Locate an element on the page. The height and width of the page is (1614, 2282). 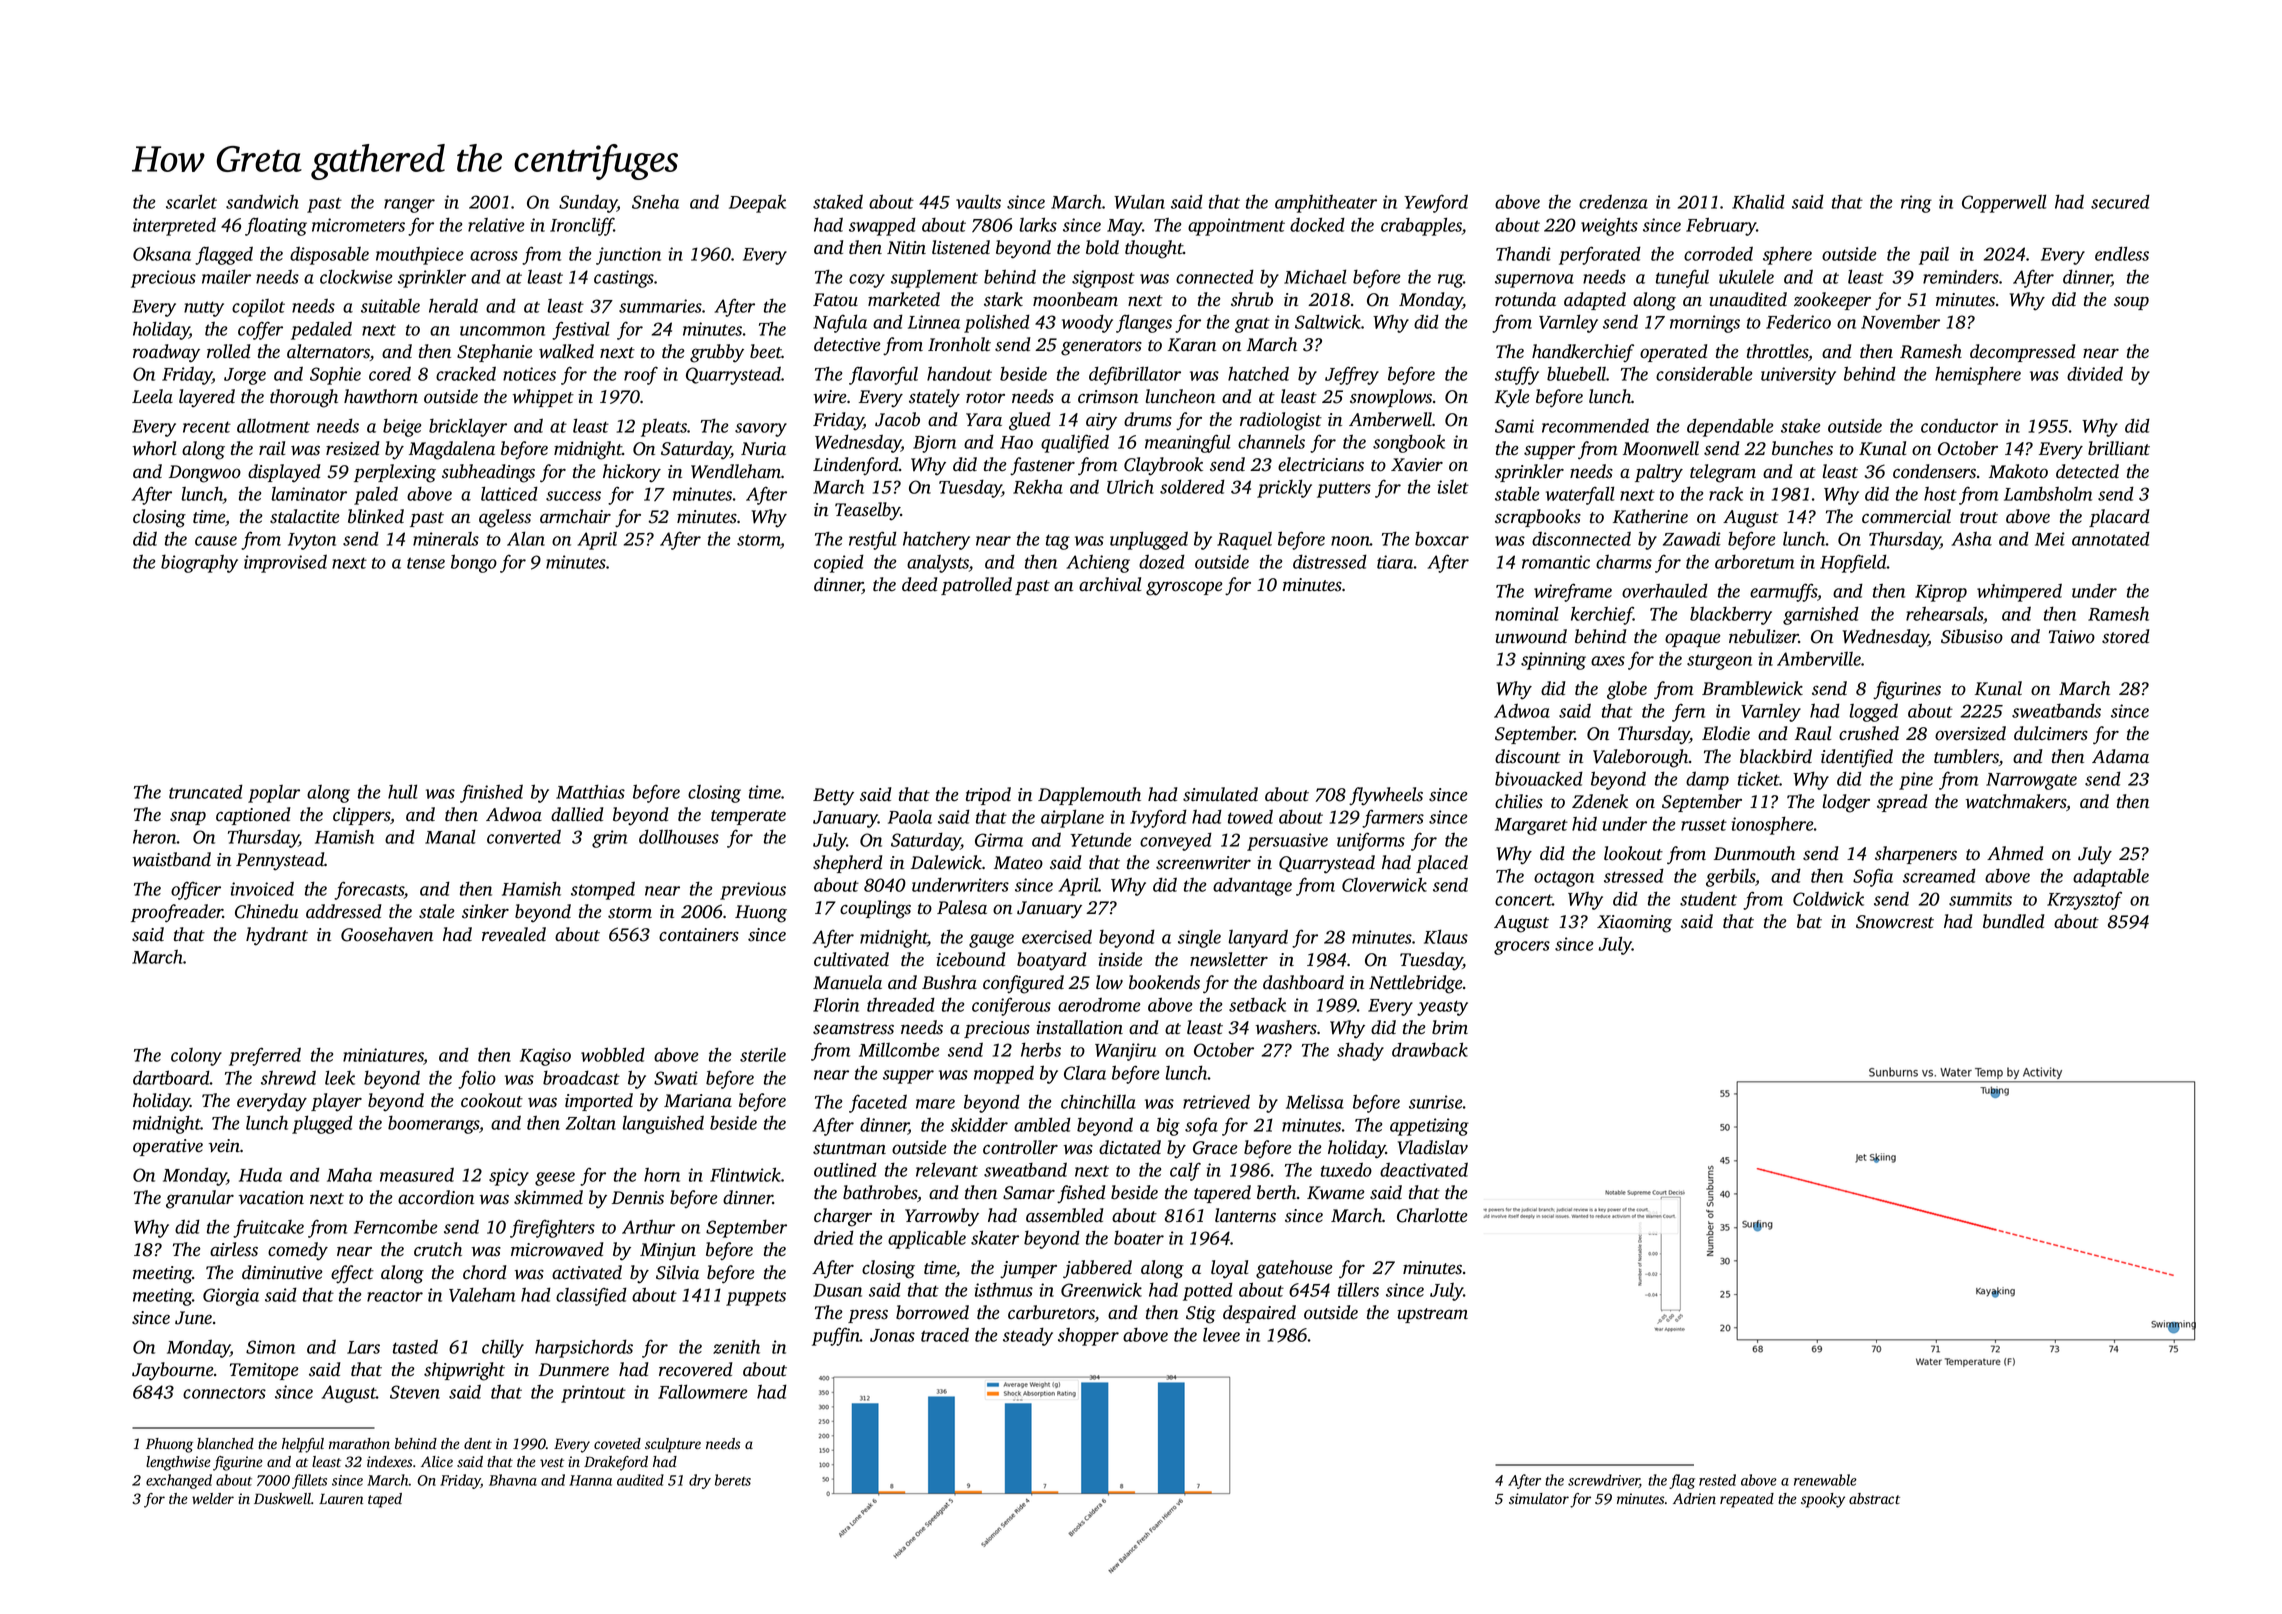
Ulrich is located at coordinates (1130, 486).
